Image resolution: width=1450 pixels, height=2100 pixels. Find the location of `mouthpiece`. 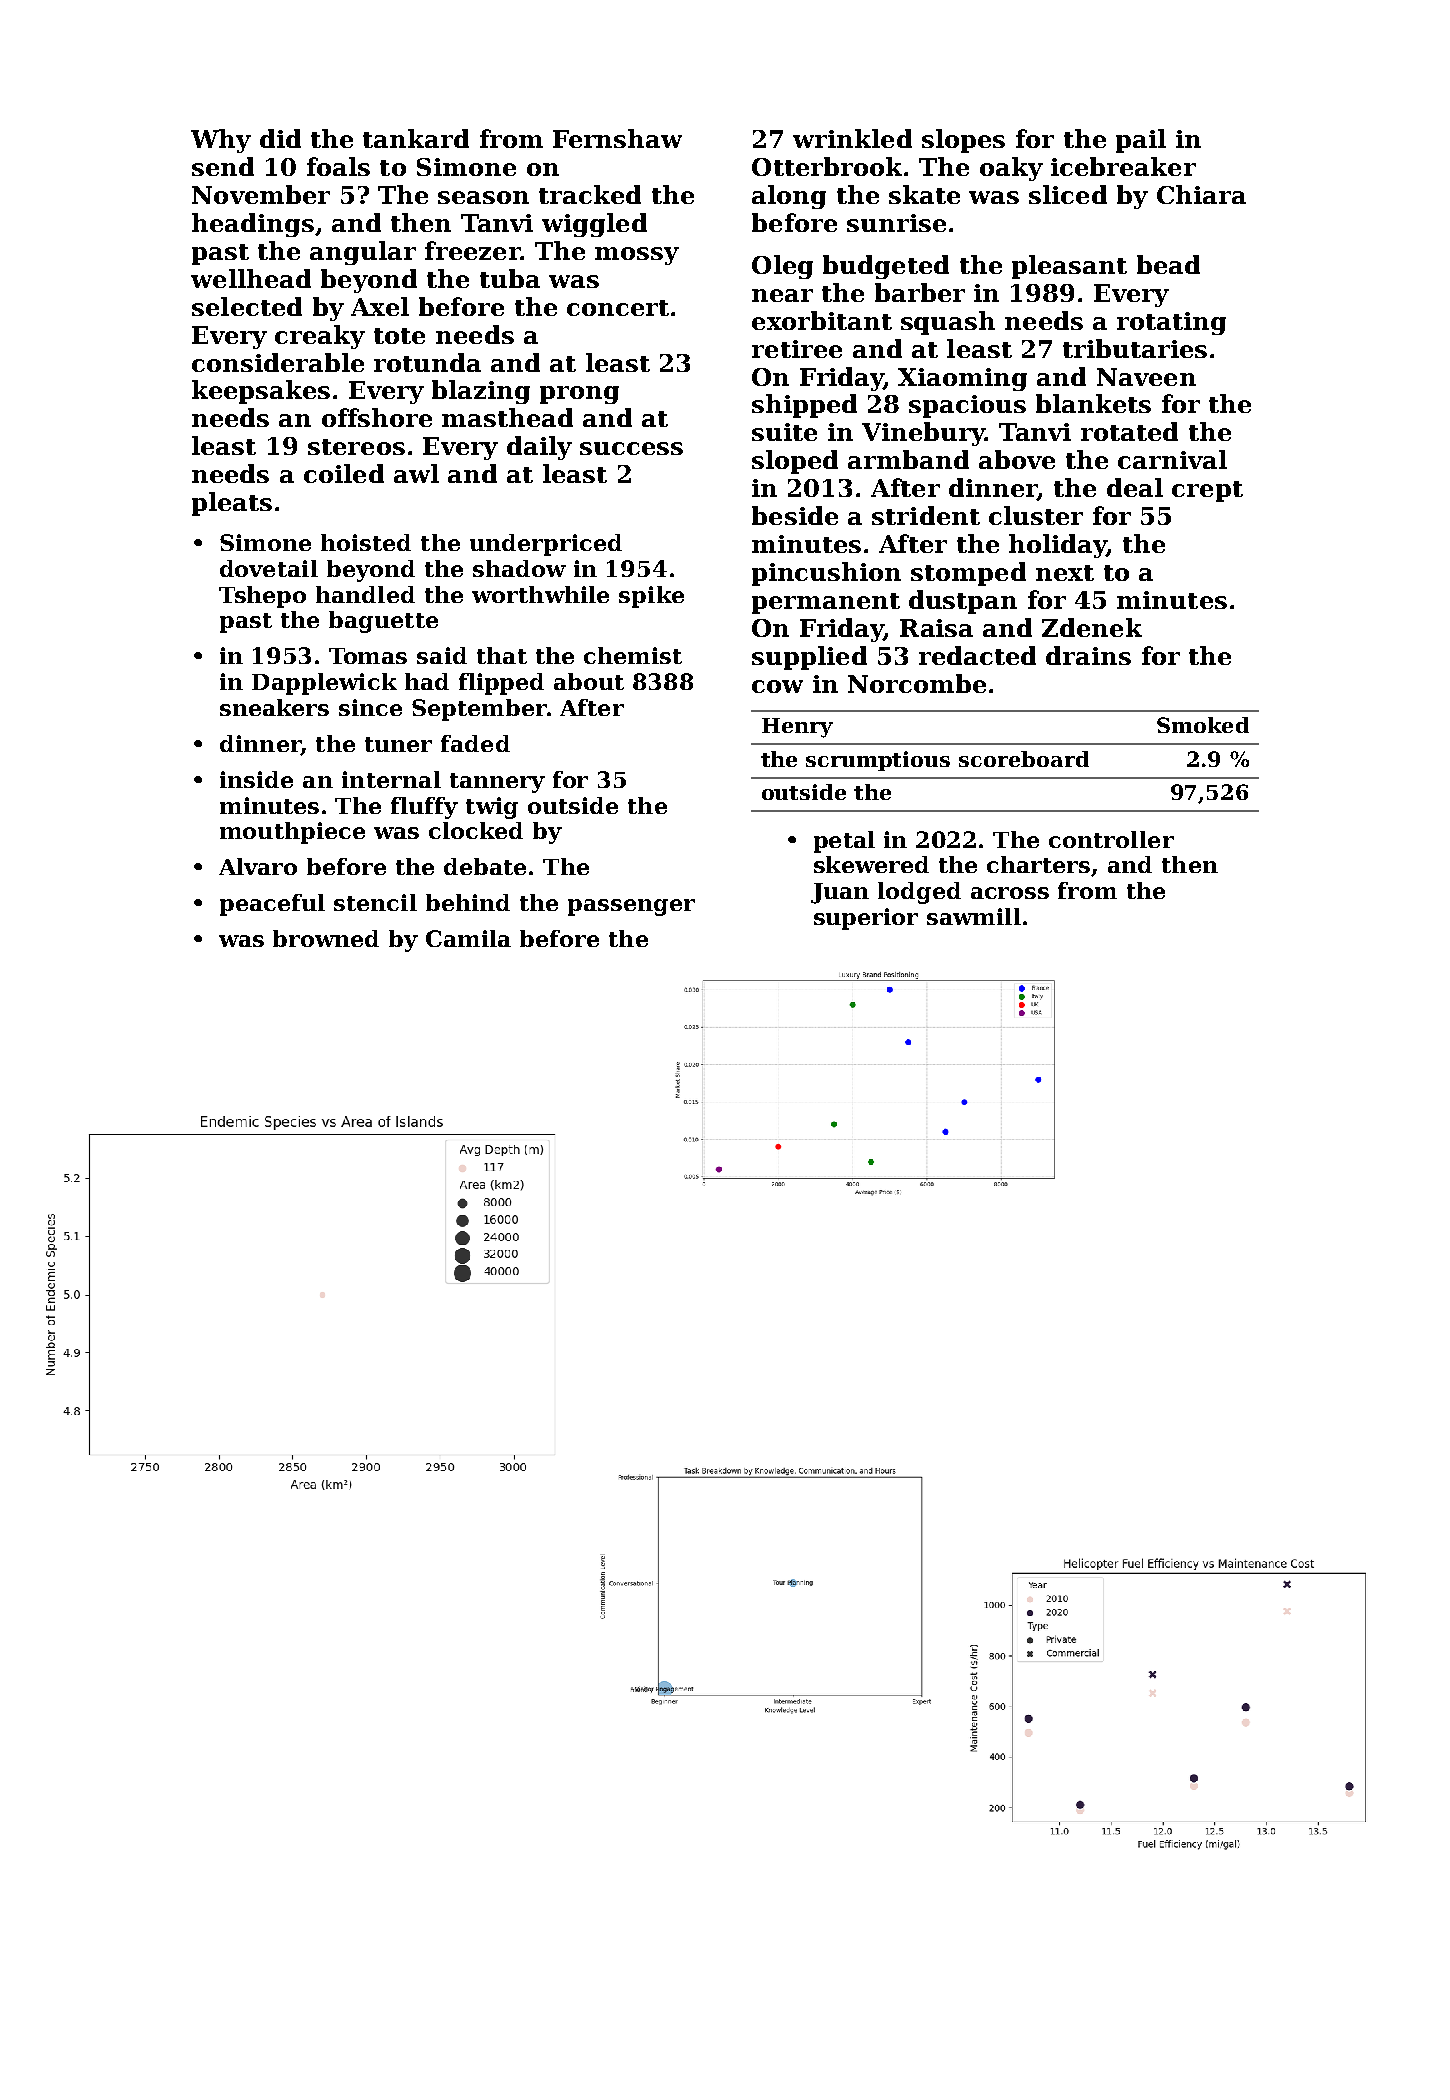

mouthpiece is located at coordinates (292, 833).
